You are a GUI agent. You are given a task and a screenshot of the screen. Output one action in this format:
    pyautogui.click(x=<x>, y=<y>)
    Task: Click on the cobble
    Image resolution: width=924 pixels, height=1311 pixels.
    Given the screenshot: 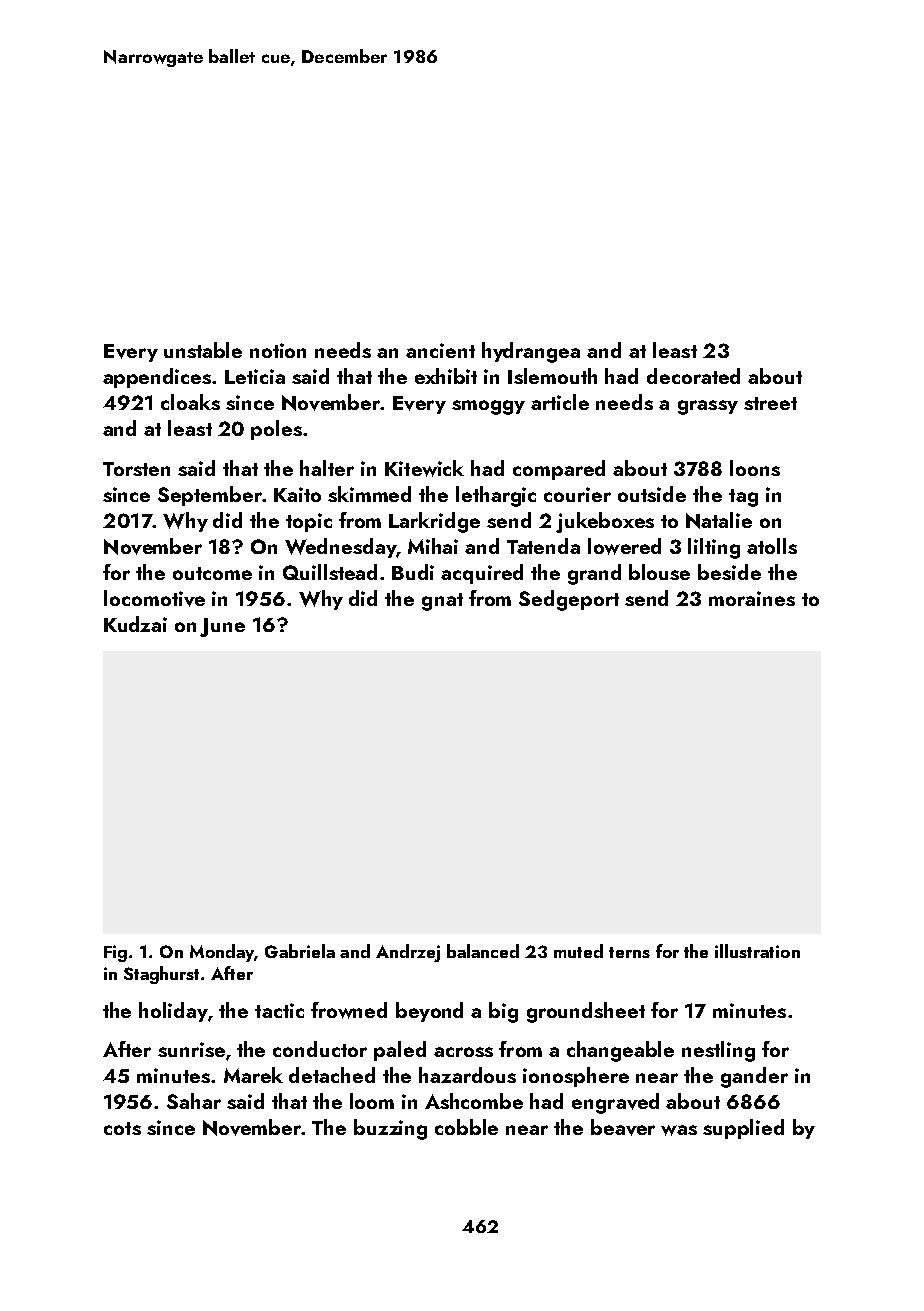 What is the action you would take?
    pyautogui.click(x=466, y=1127)
